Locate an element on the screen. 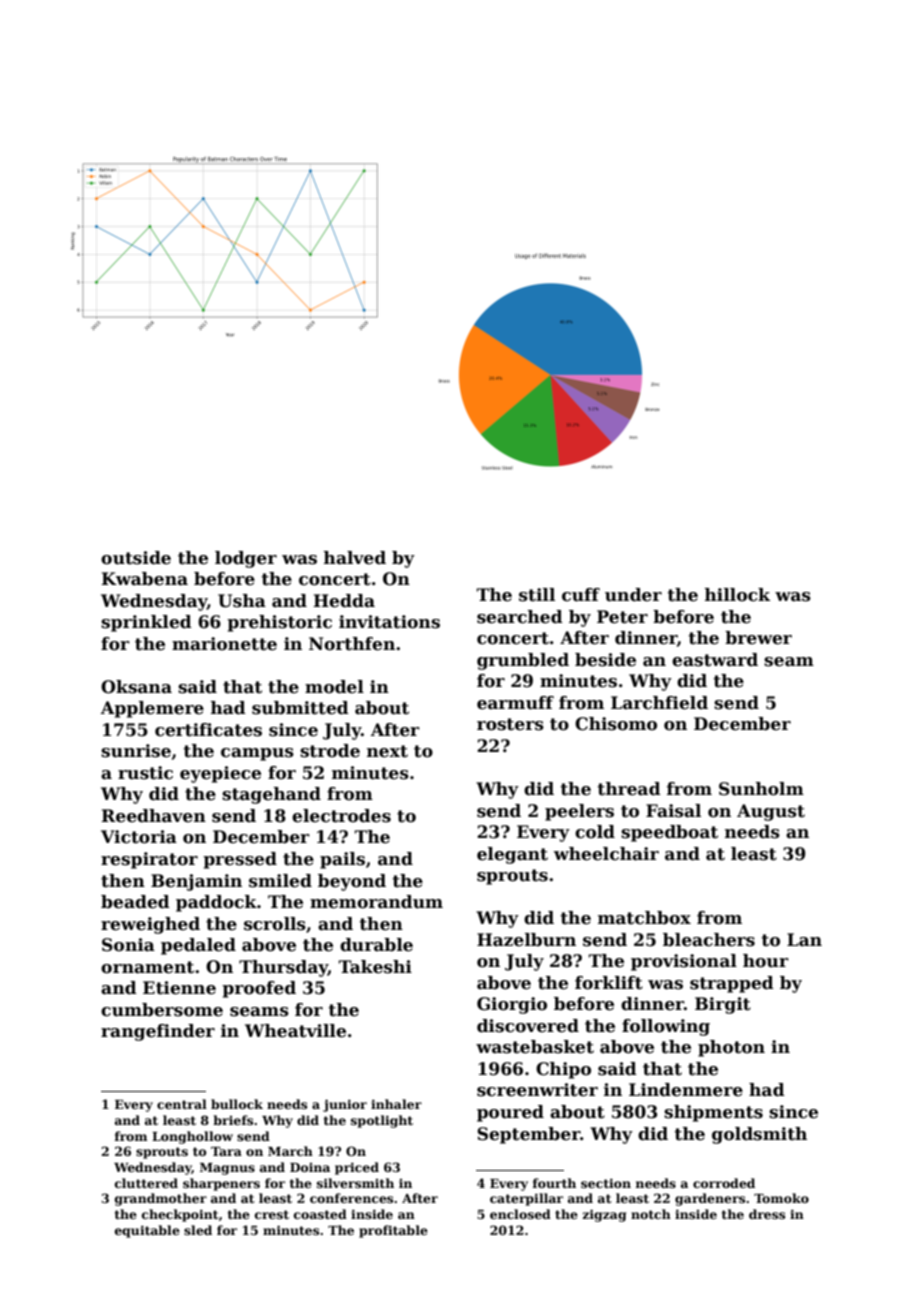 The height and width of the screenshot is (1308, 924). prehistoric is located at coordinates (279, 623).
